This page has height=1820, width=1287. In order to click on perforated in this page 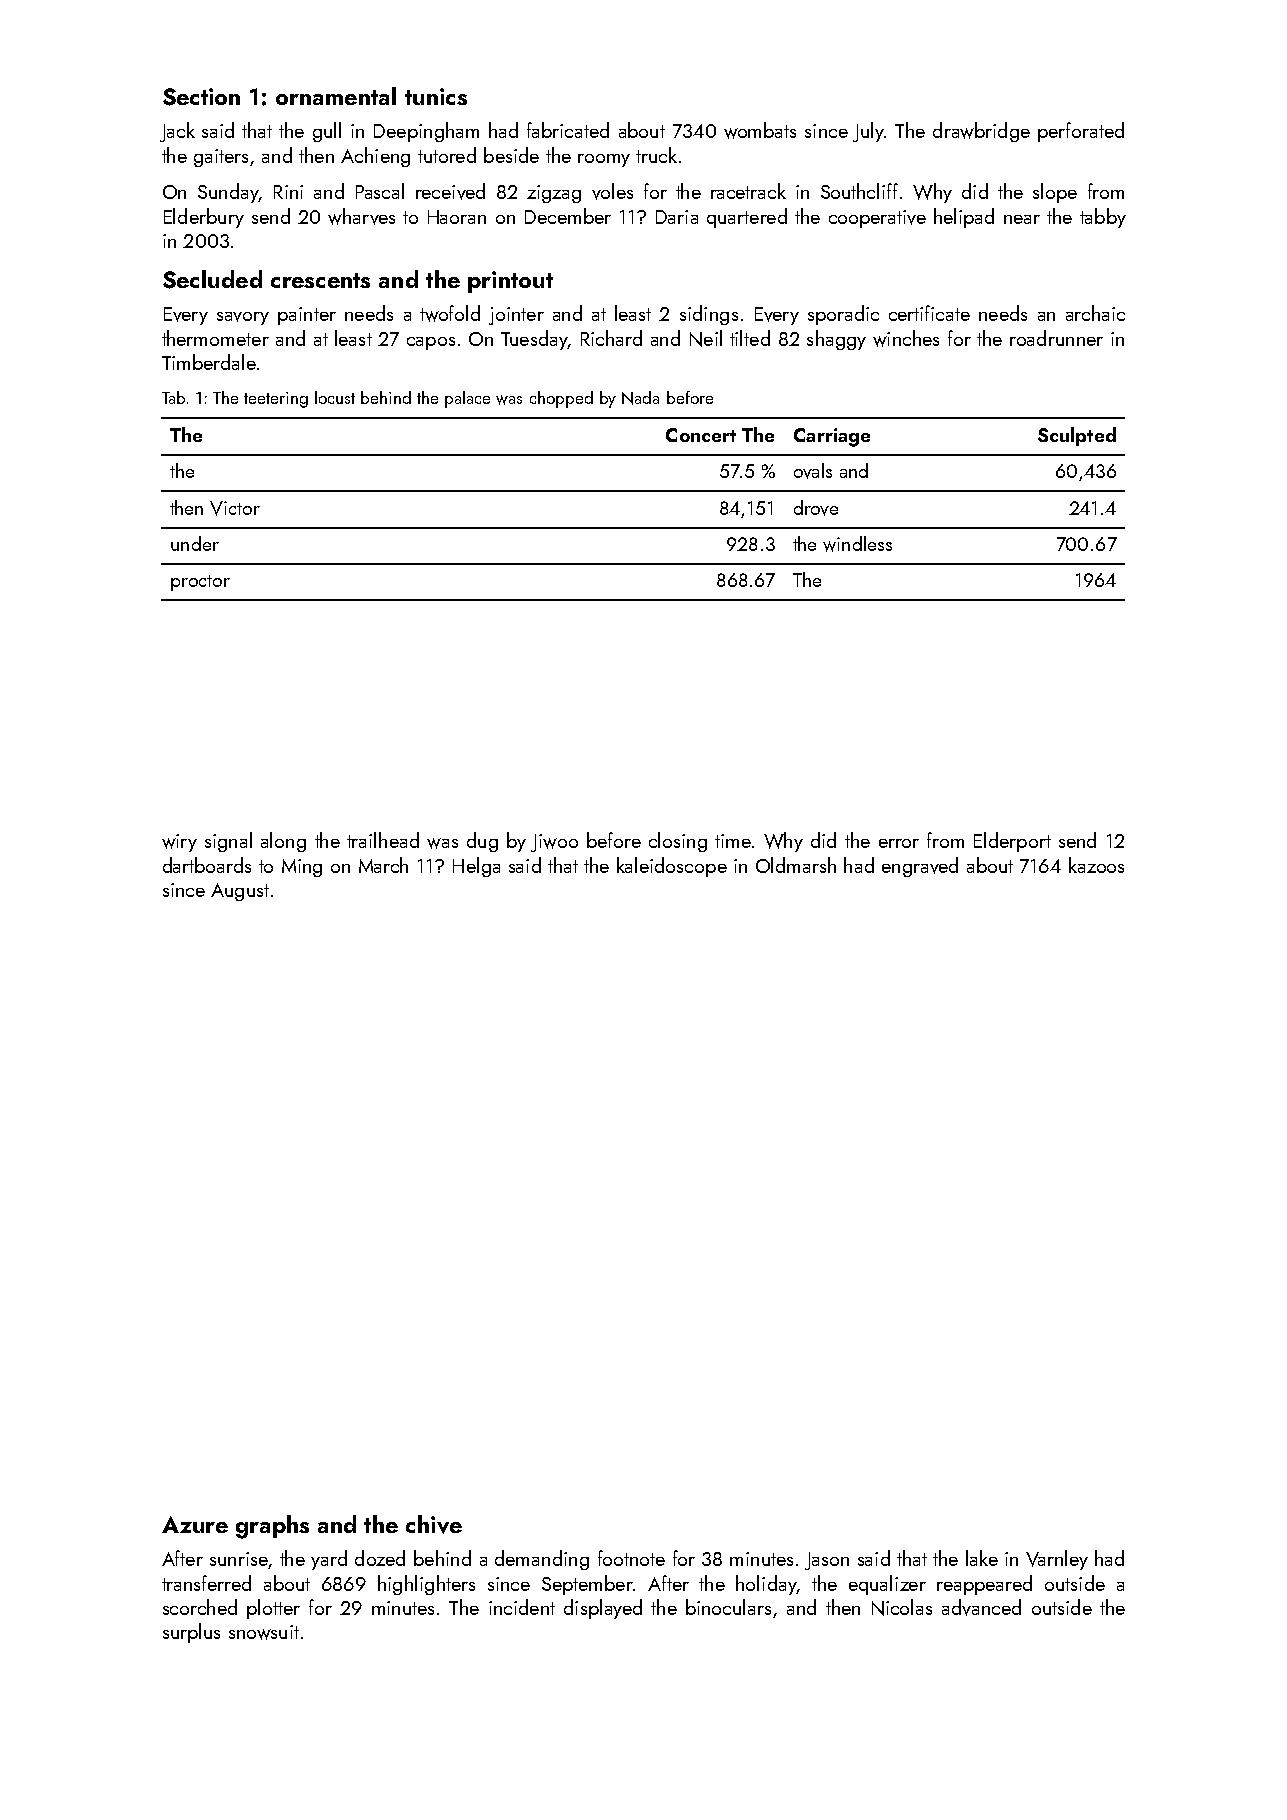, I will do `click(1081, 132)`.
